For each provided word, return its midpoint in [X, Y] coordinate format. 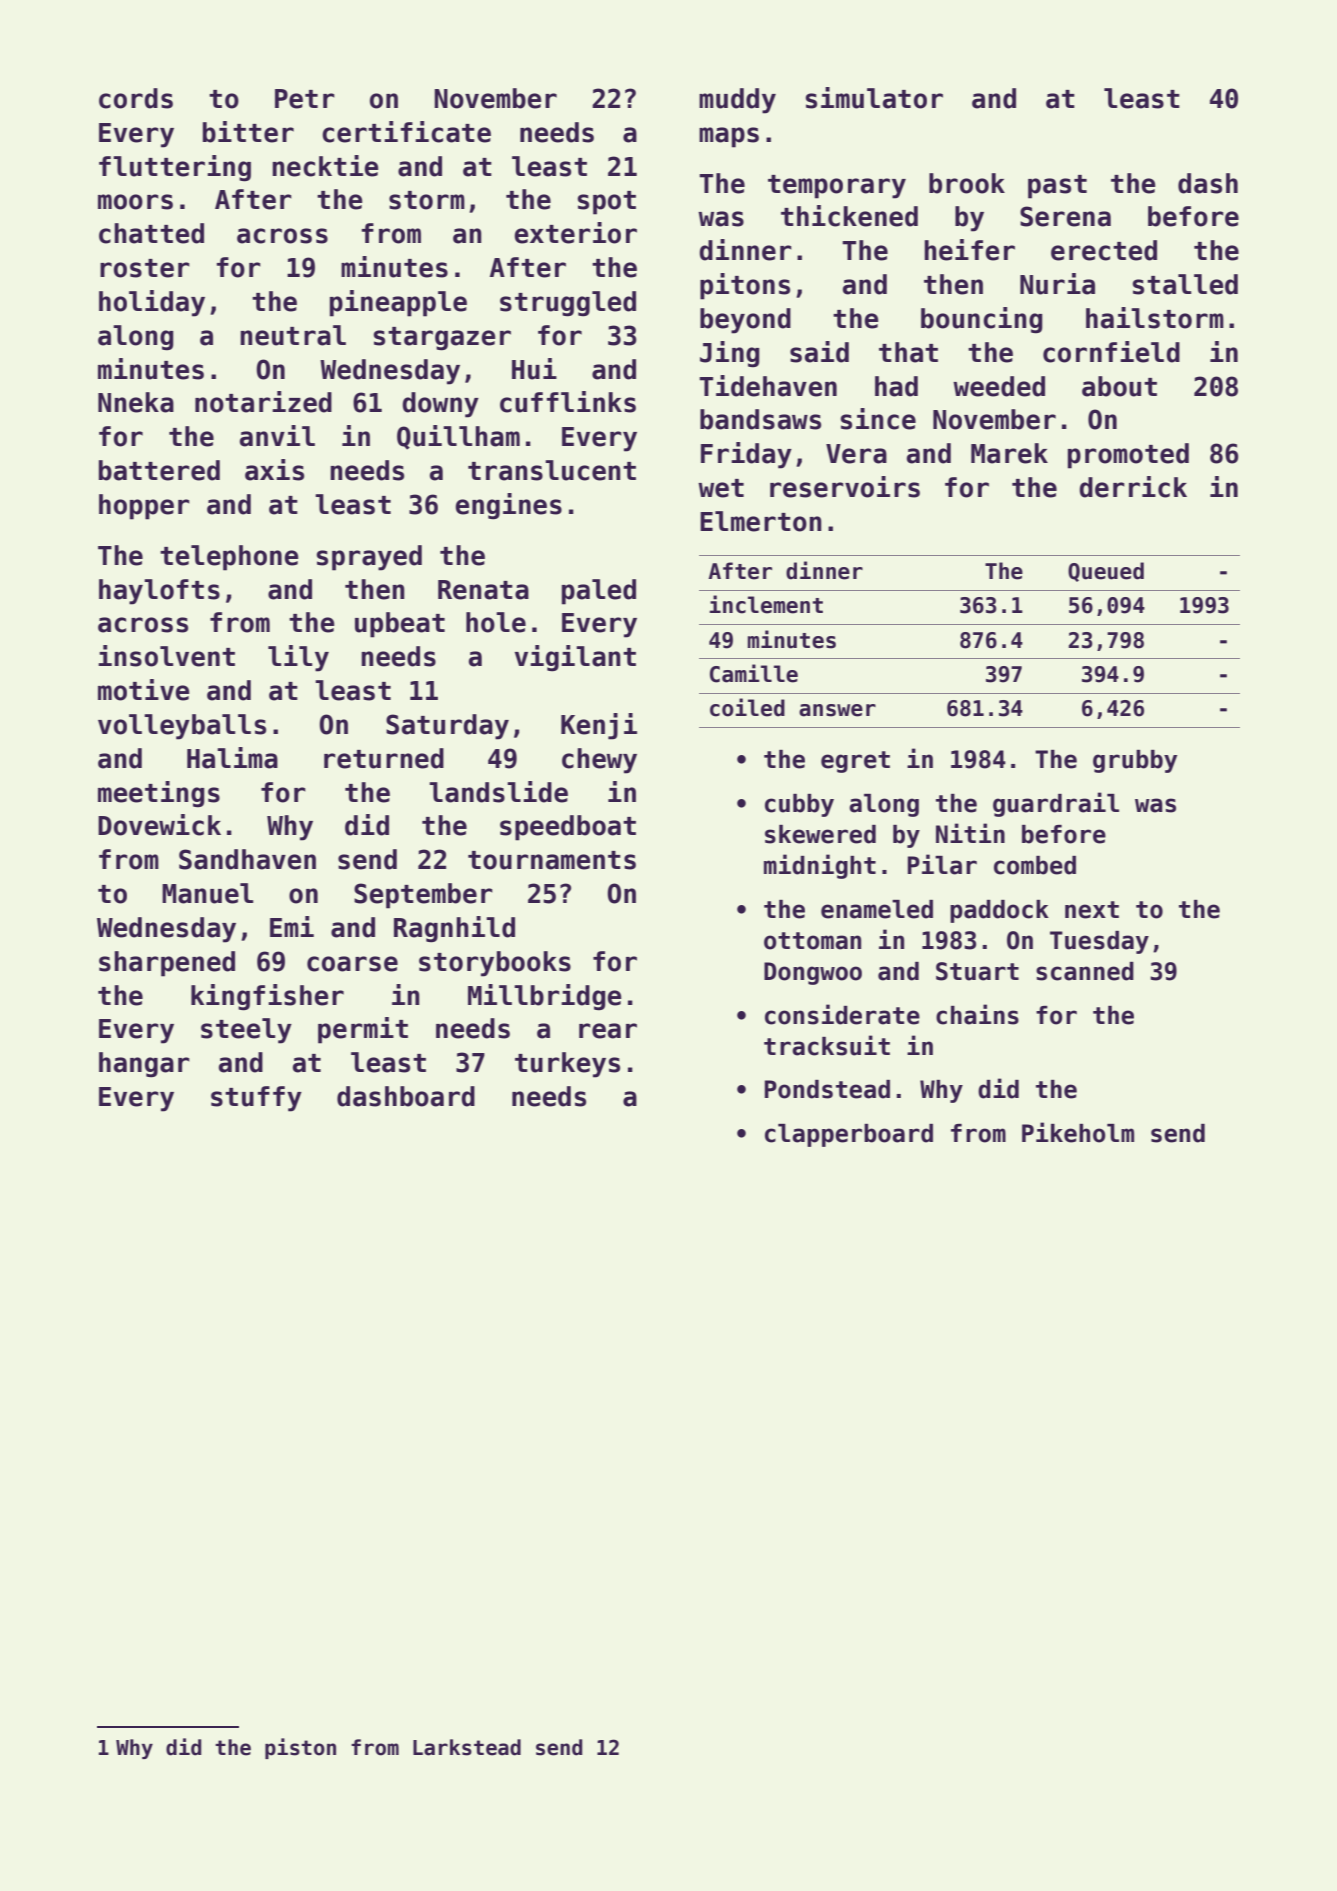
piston [300, 1748]
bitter [248, 132]
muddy [737, 101]
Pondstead [827, 1089]
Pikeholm [1078, 1132]
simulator [874, 98]
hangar [144, 1065]
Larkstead [467, 1747]
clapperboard [849, 1135]
